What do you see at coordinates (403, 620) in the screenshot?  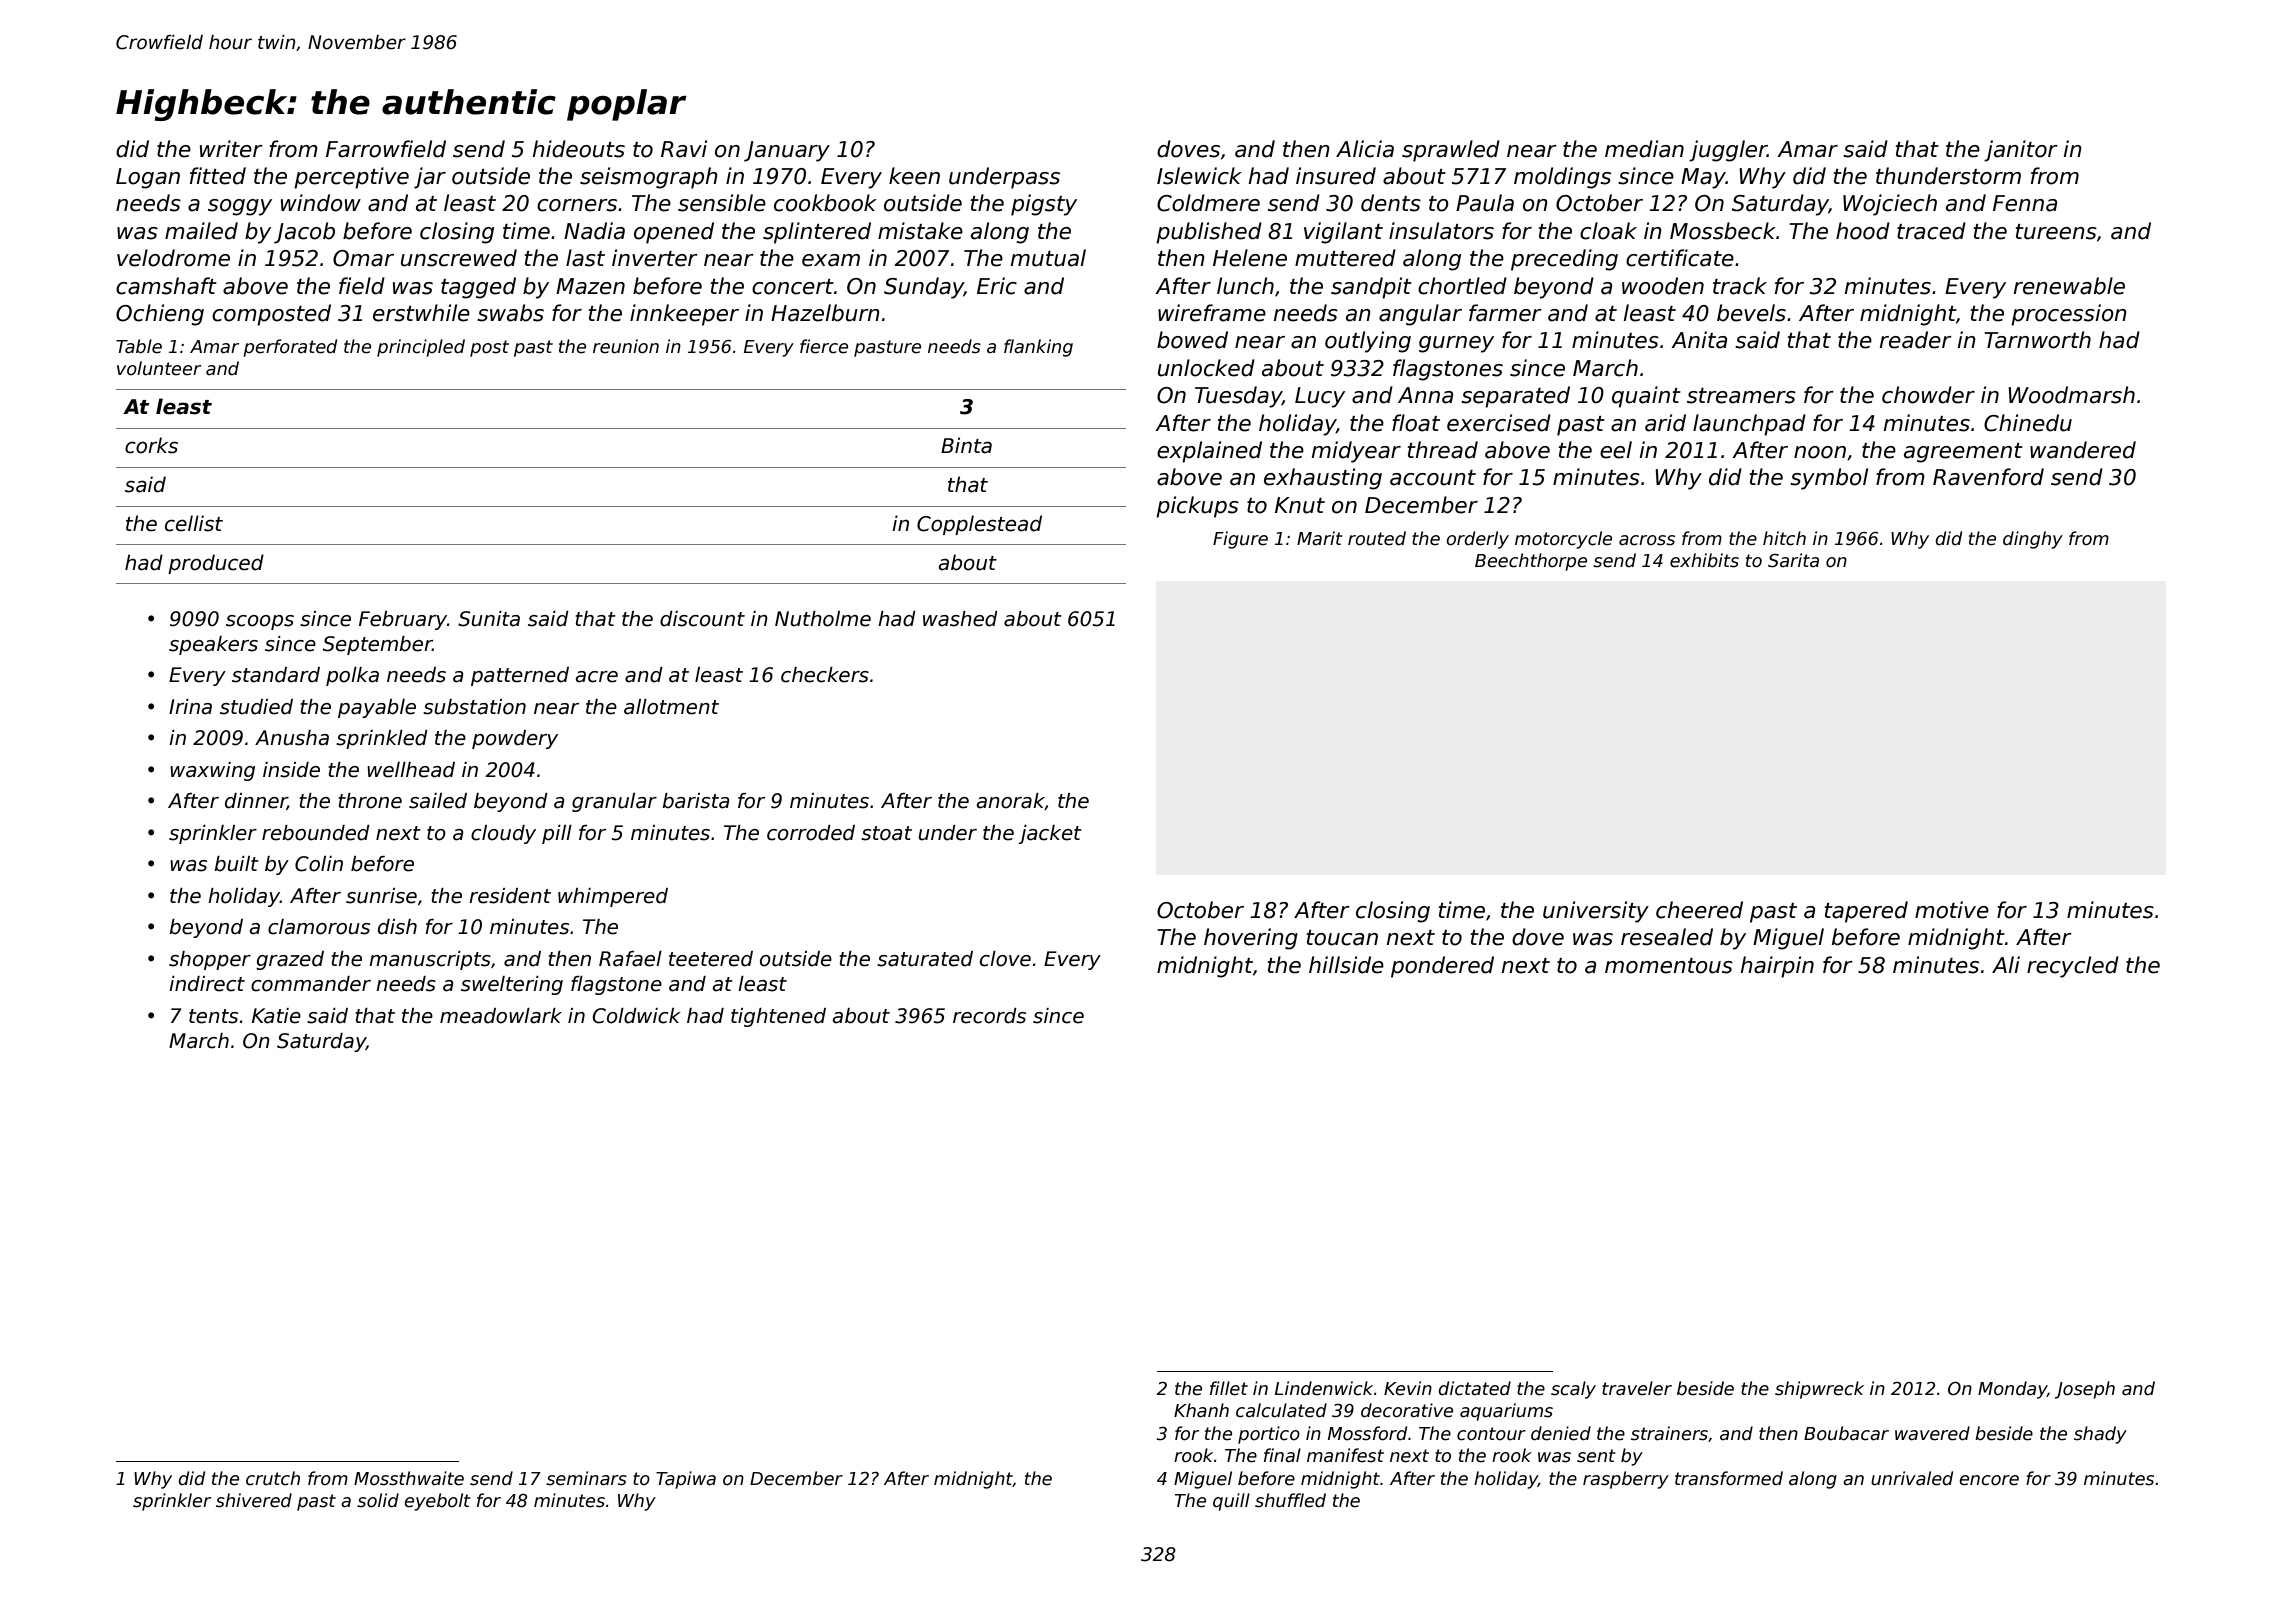 I see `February` at bounding box center [403, 620].
